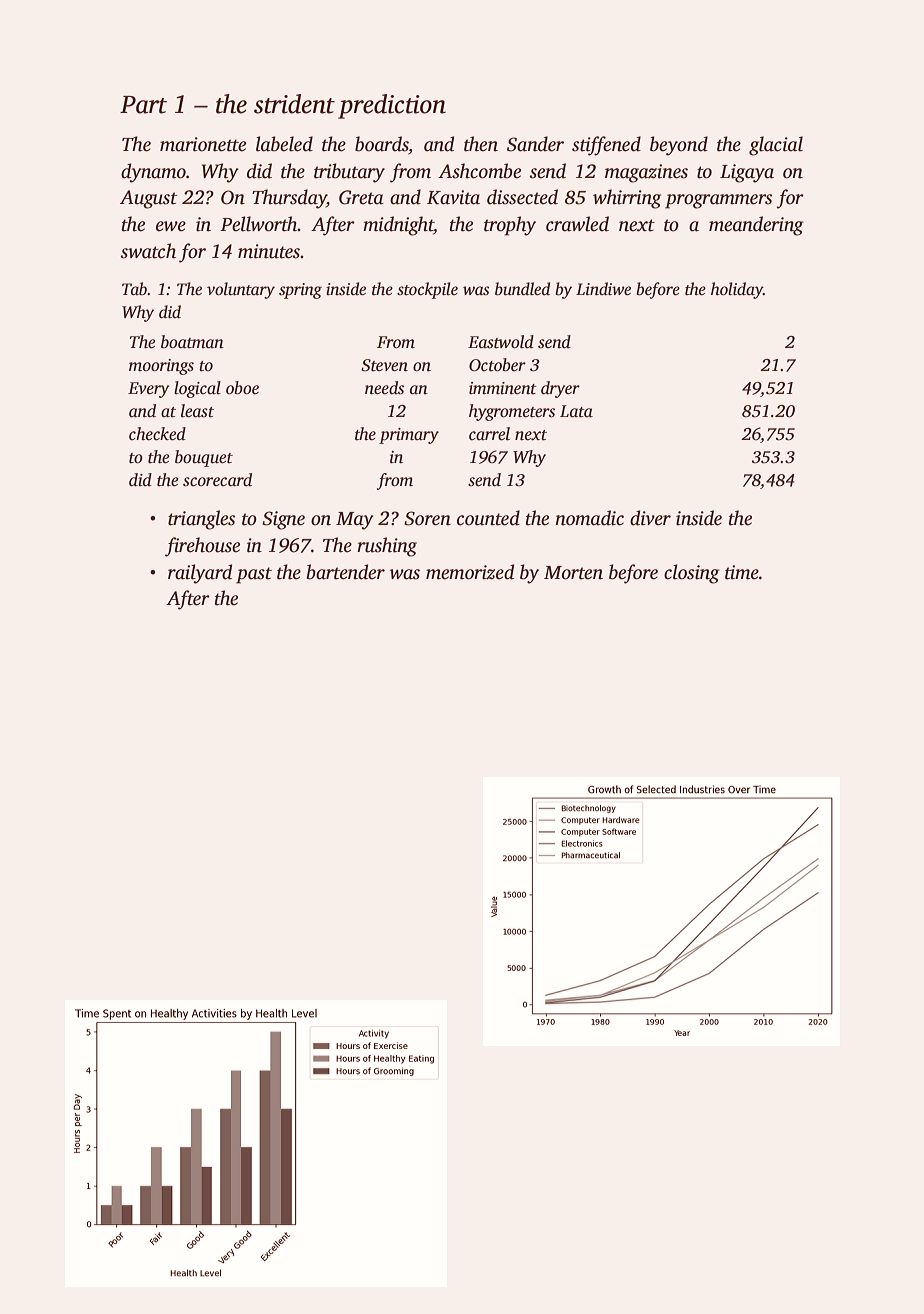 This screenshot has width=924, height=1314. I want to click on moorings, so click(161, 367).
